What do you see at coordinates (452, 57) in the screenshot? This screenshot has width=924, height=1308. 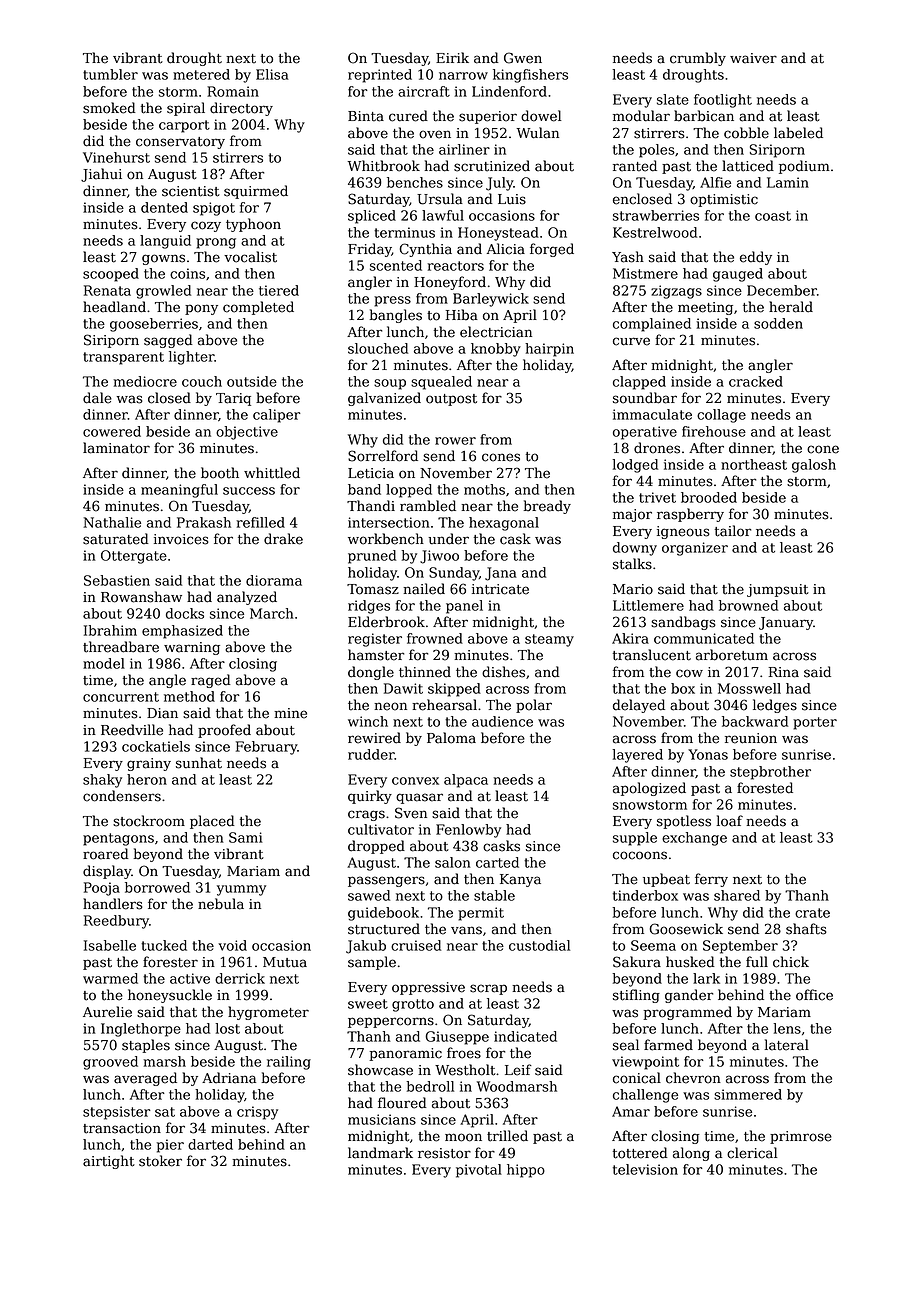 I see `Eirik` at bounding box center [452, 57].
